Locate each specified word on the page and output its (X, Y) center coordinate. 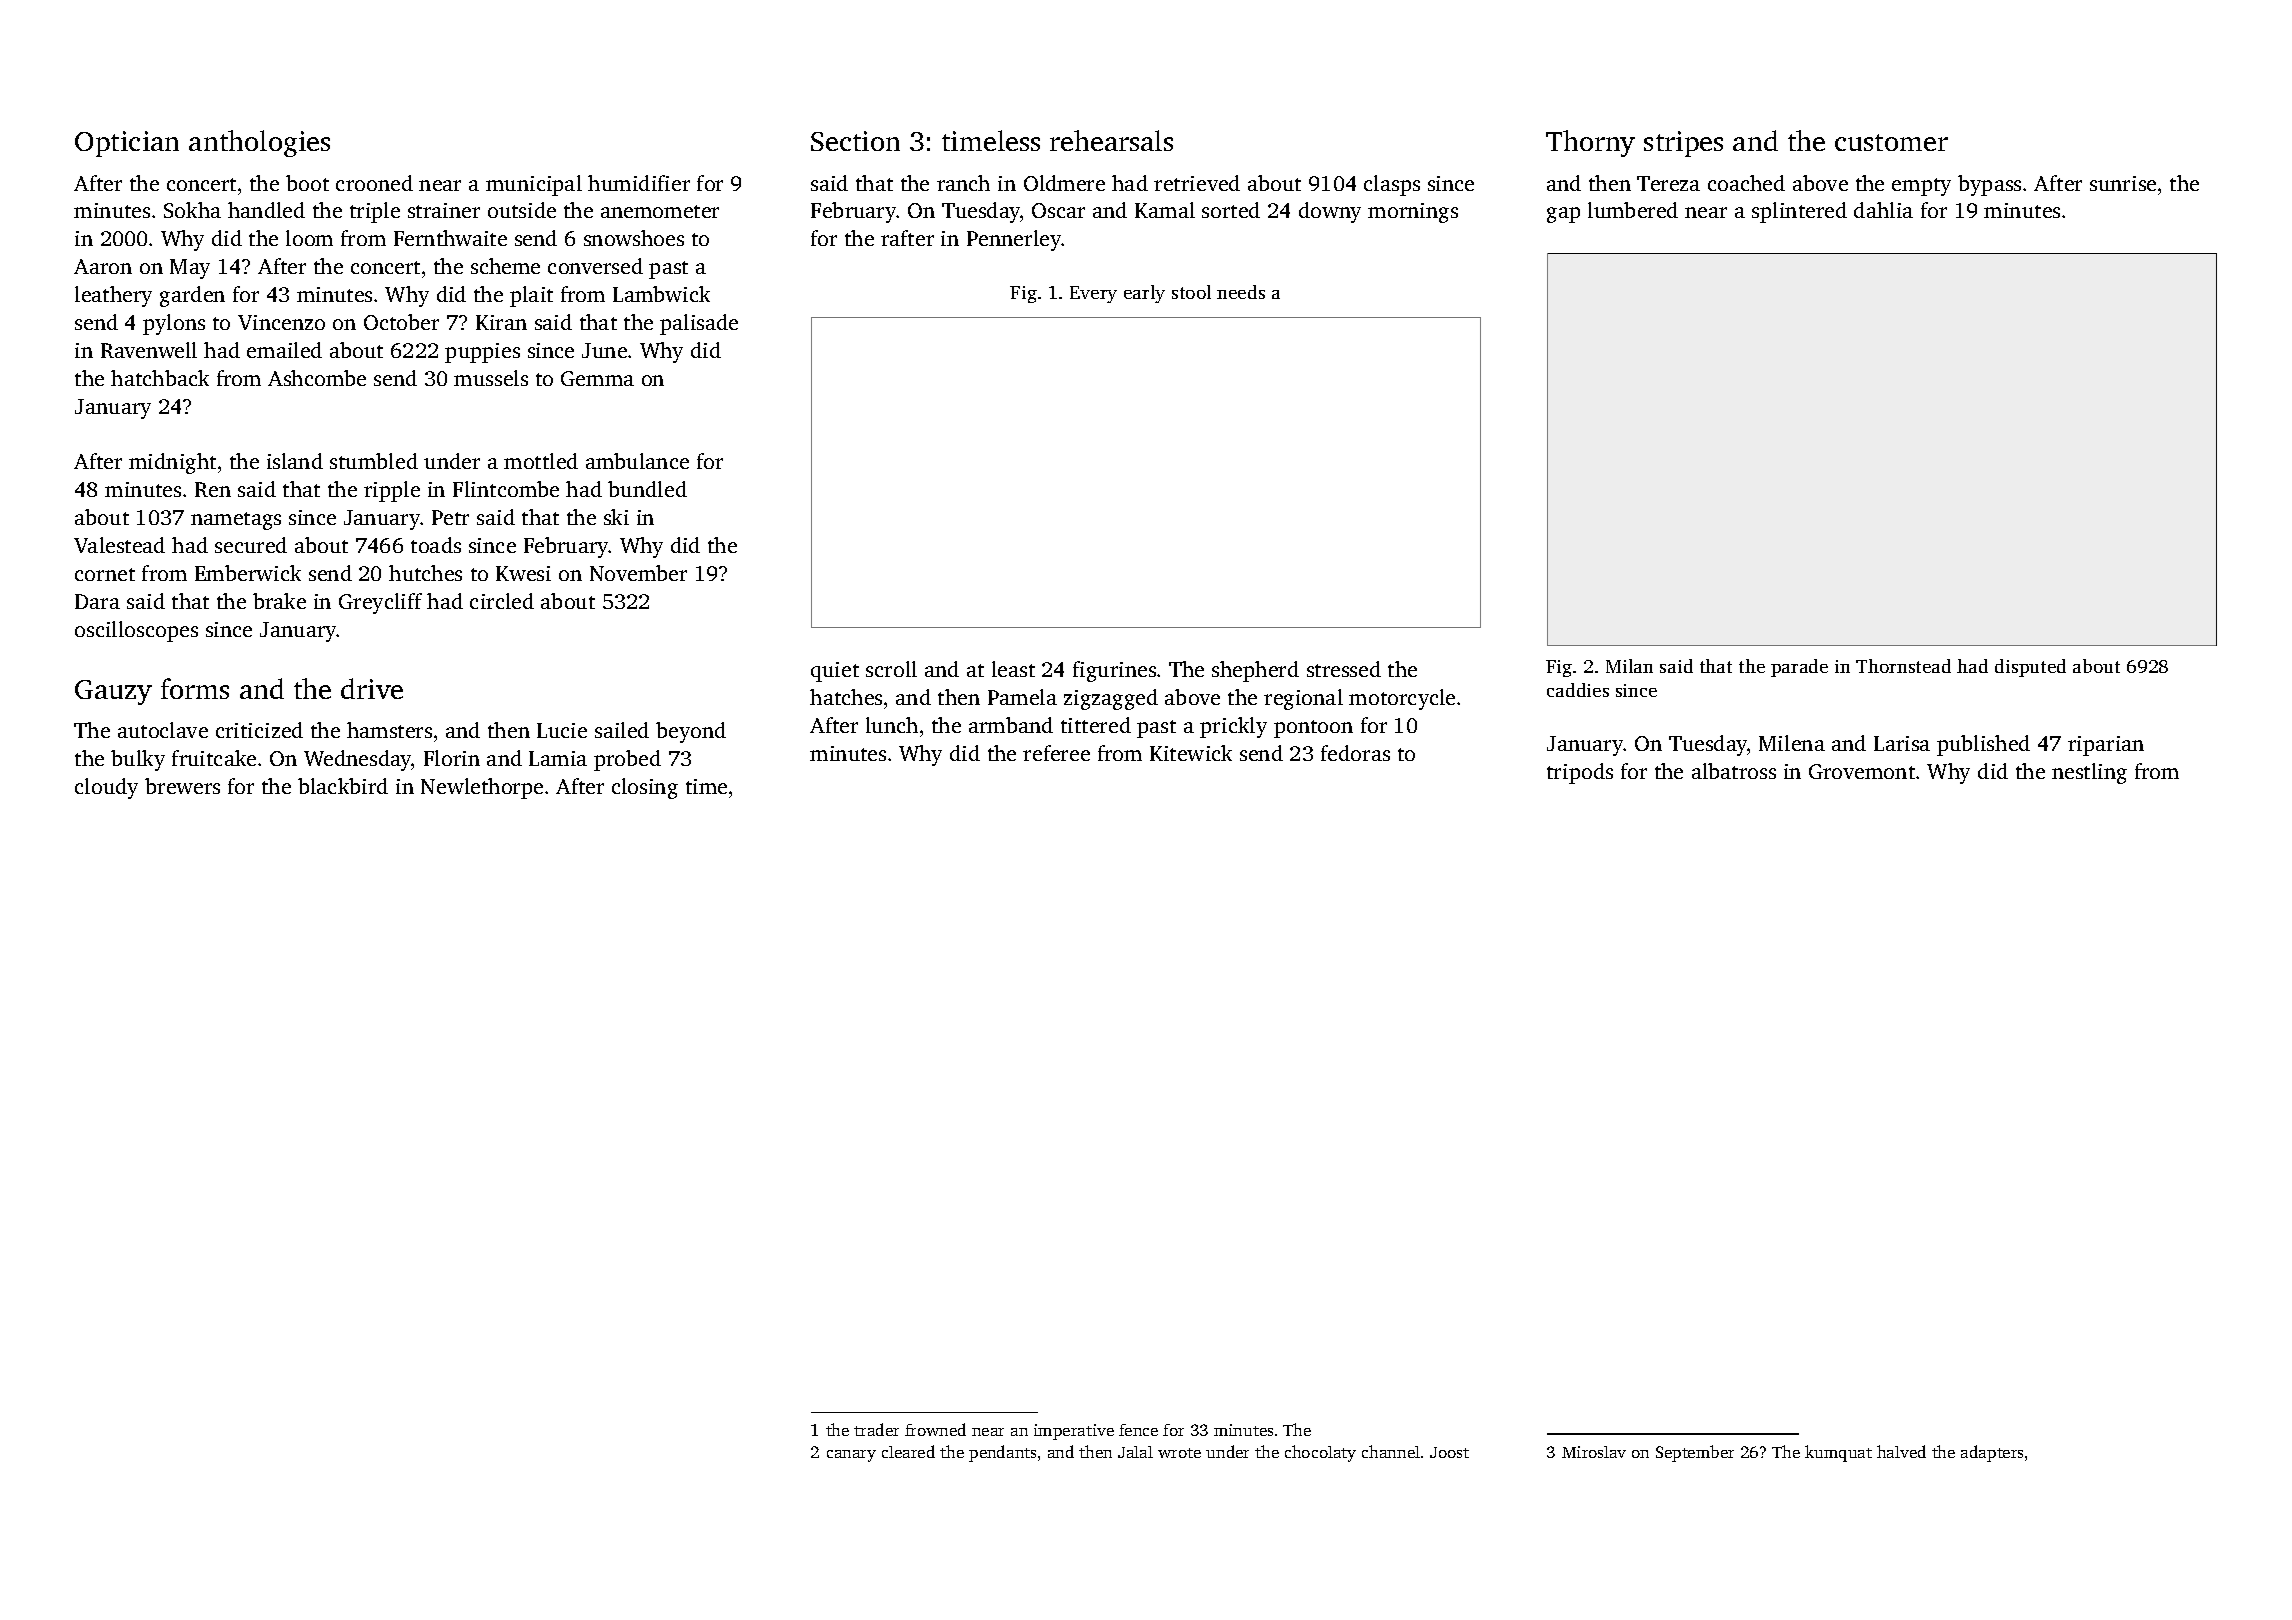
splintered (1799, 212)
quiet (835, 672)
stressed (1344, 669)
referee (1056, 753)
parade (1799, 668)
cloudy (106, 788)
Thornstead (1903, 666)
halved (1901, 1451)
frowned (935, 1429)
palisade (699, 324)
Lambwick (661, 294)
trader (876, 1429)
